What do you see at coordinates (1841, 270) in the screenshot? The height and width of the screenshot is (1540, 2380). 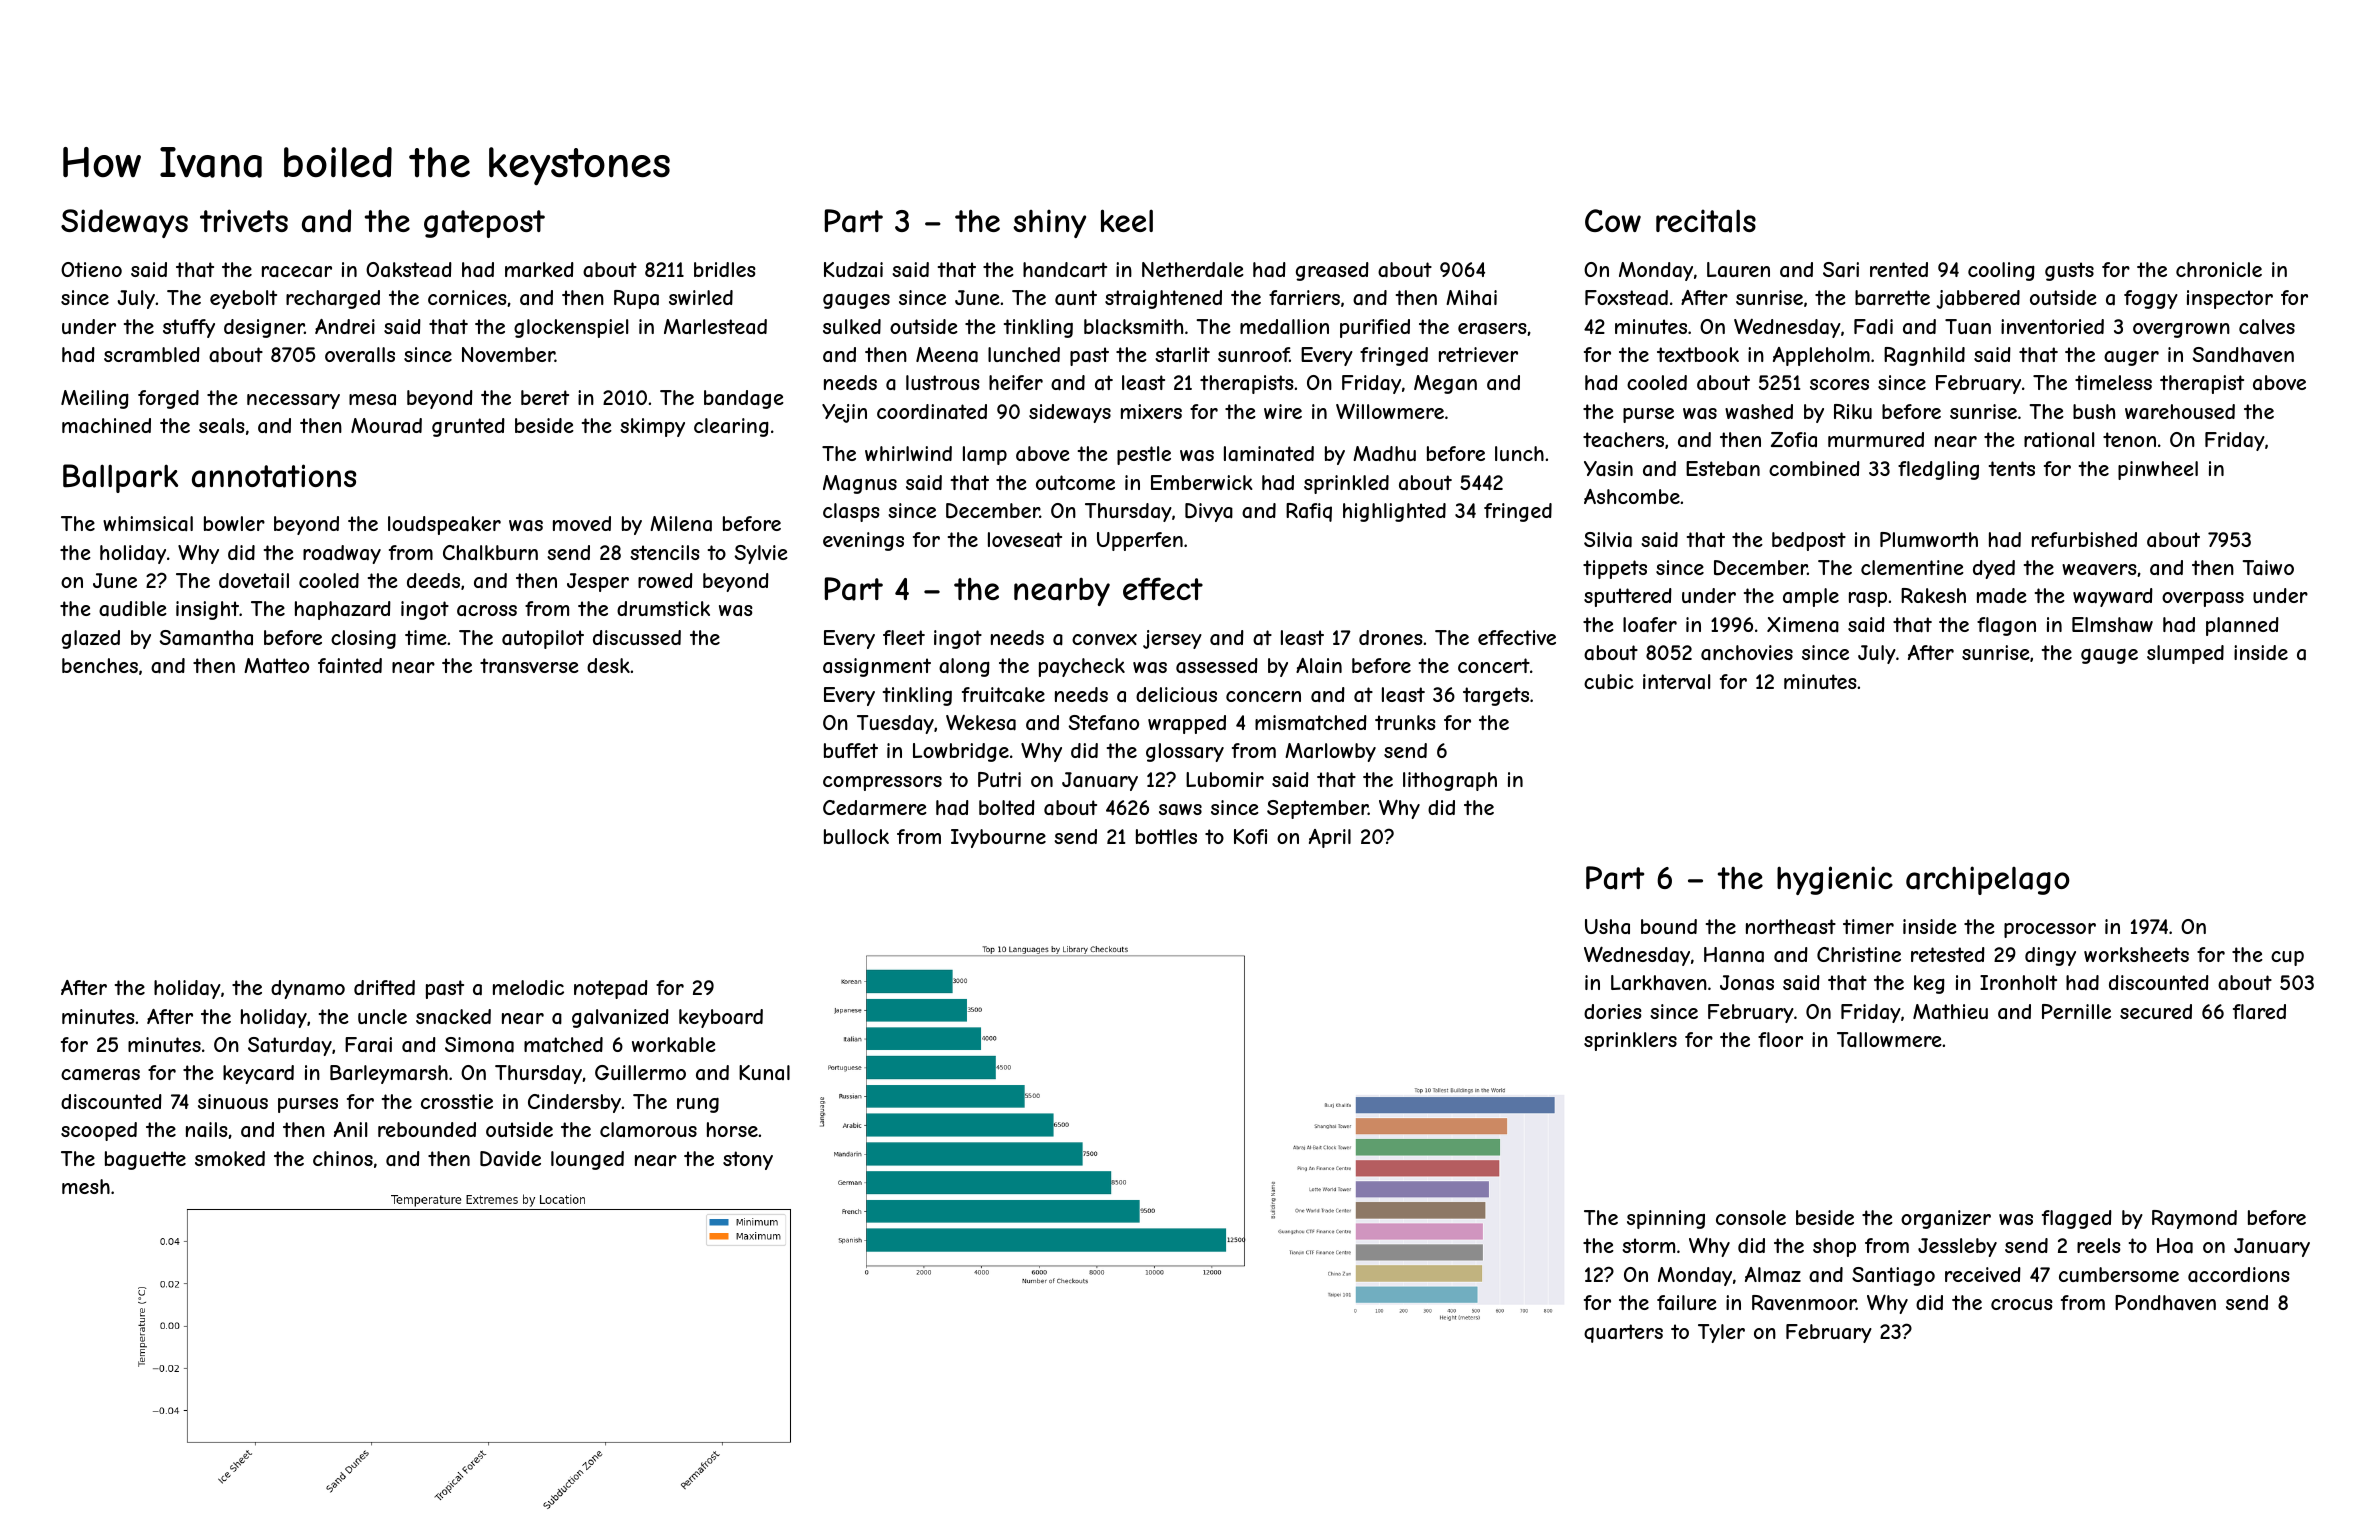 I see `Sari` at bounding box center [1841, 270].
